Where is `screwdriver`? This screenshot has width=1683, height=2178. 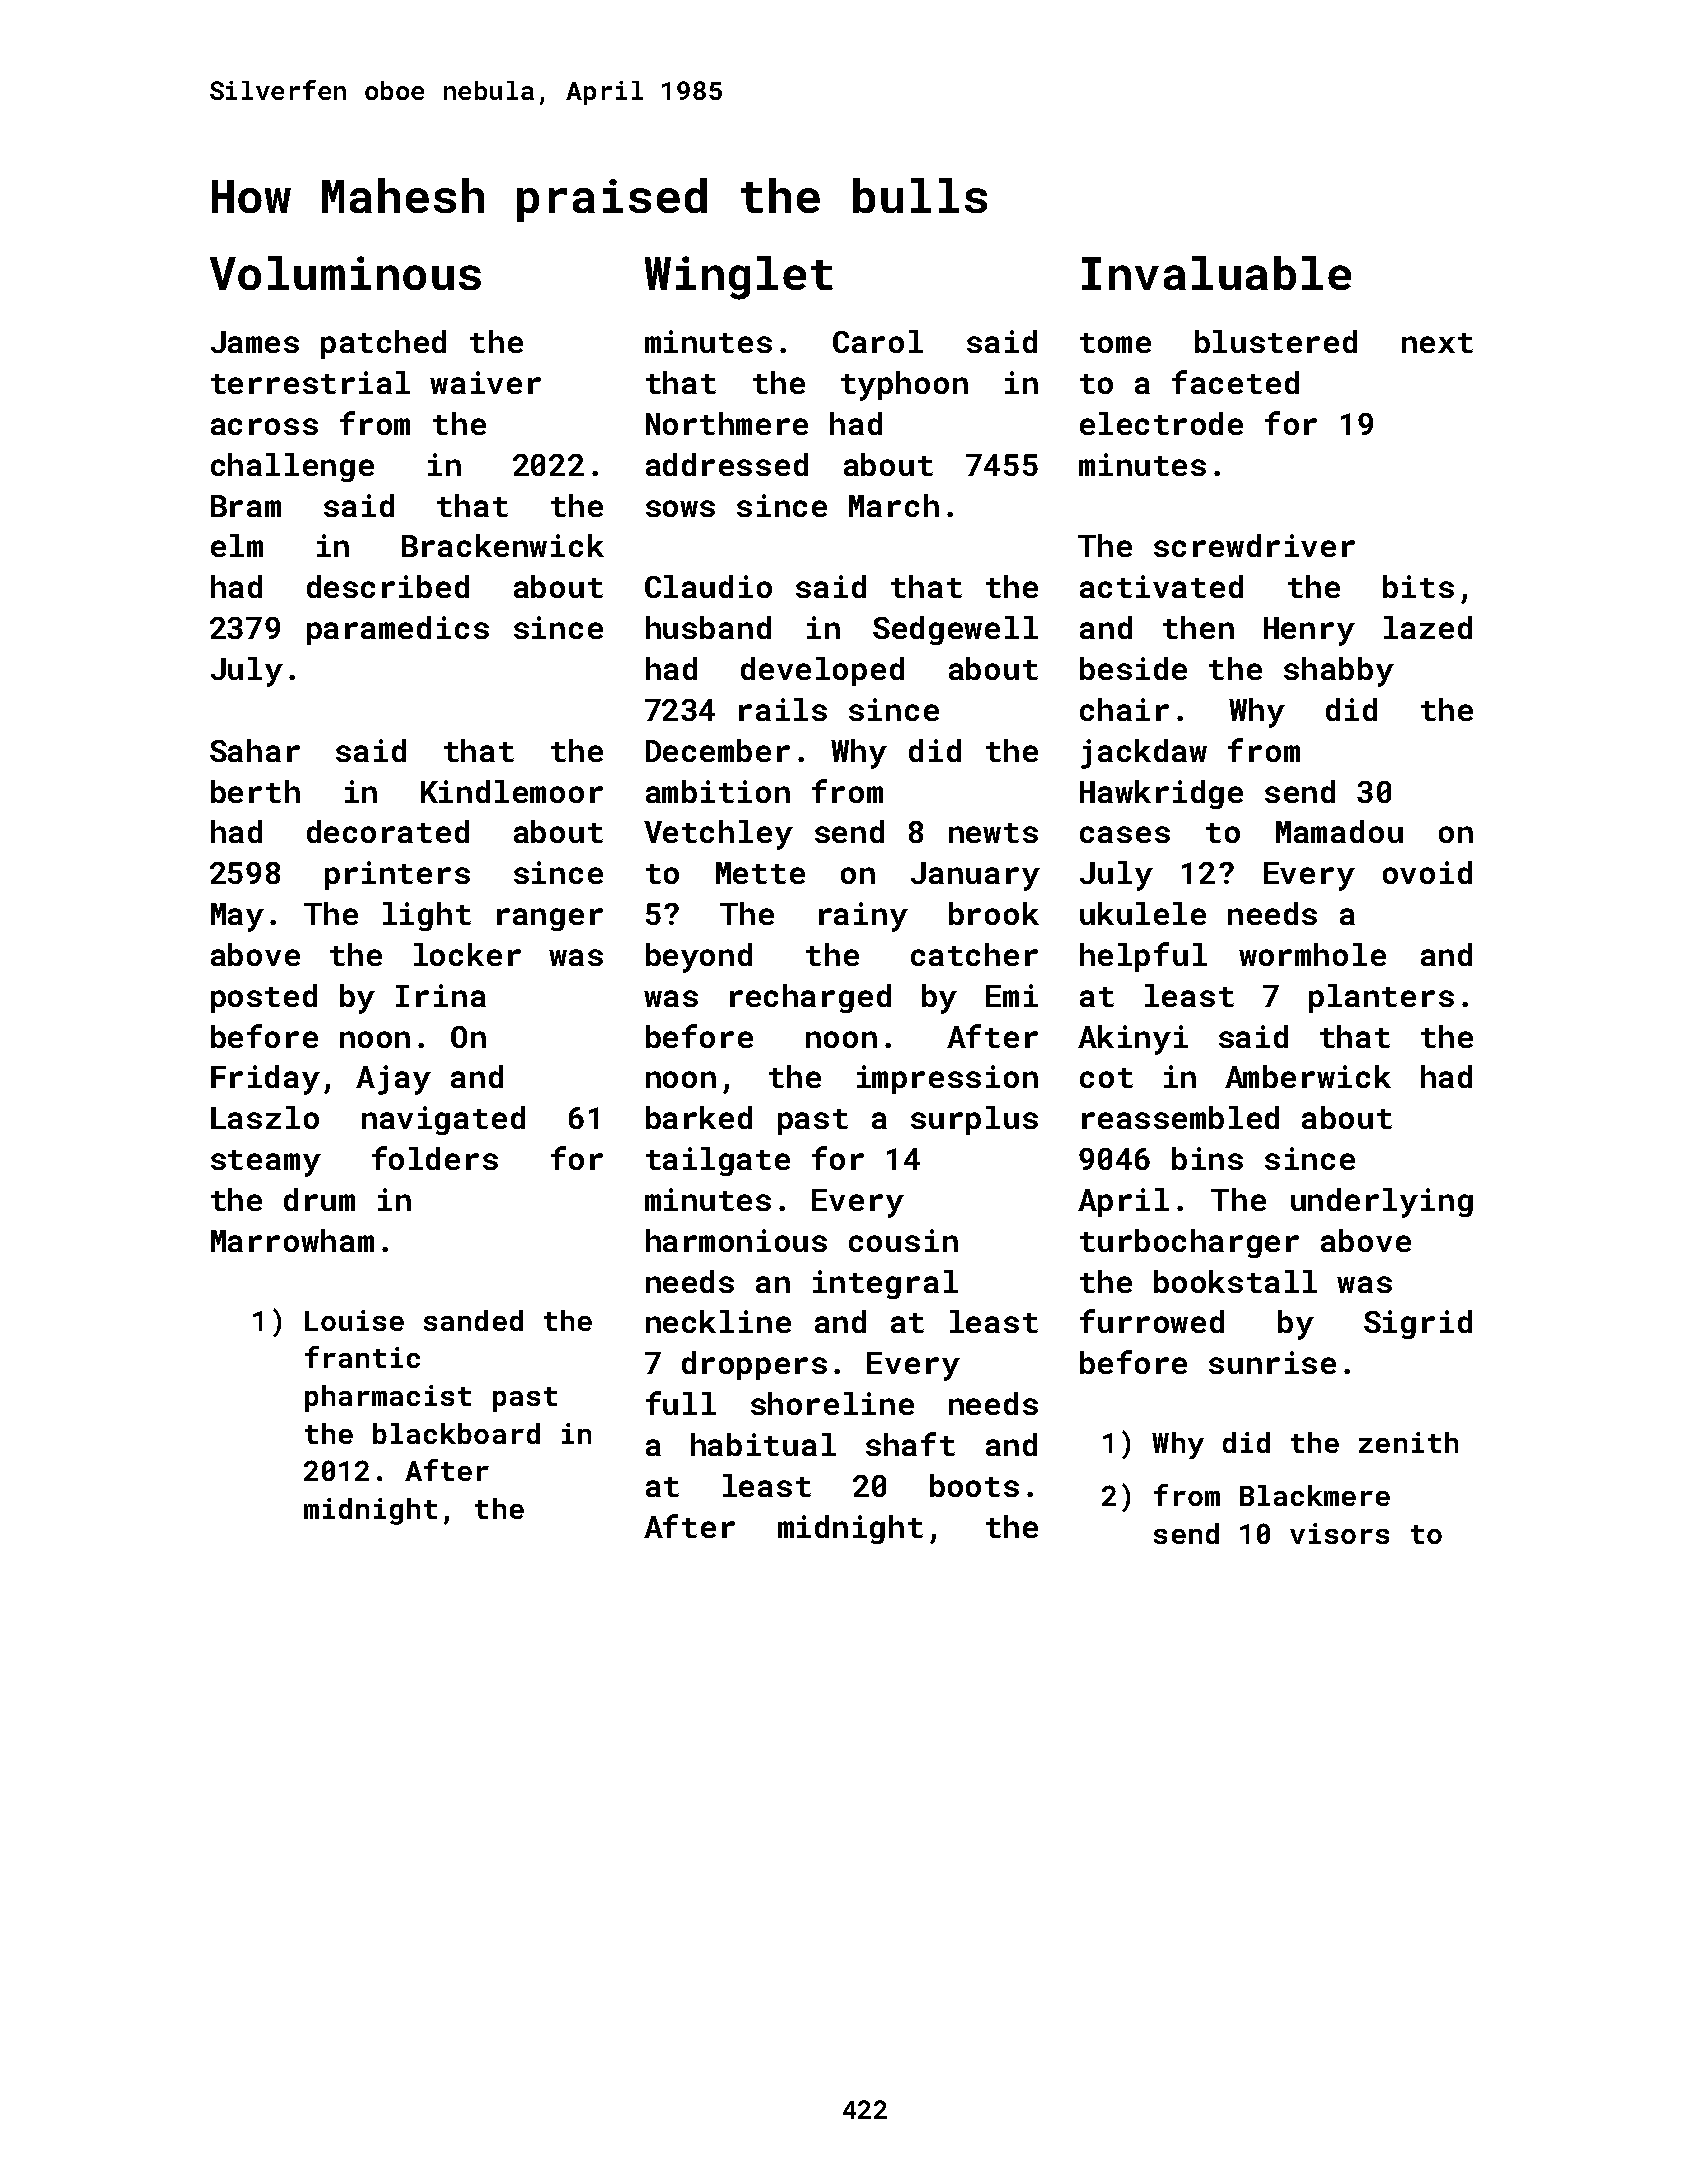 screwdriver is located at coordinates (1254, 545).
